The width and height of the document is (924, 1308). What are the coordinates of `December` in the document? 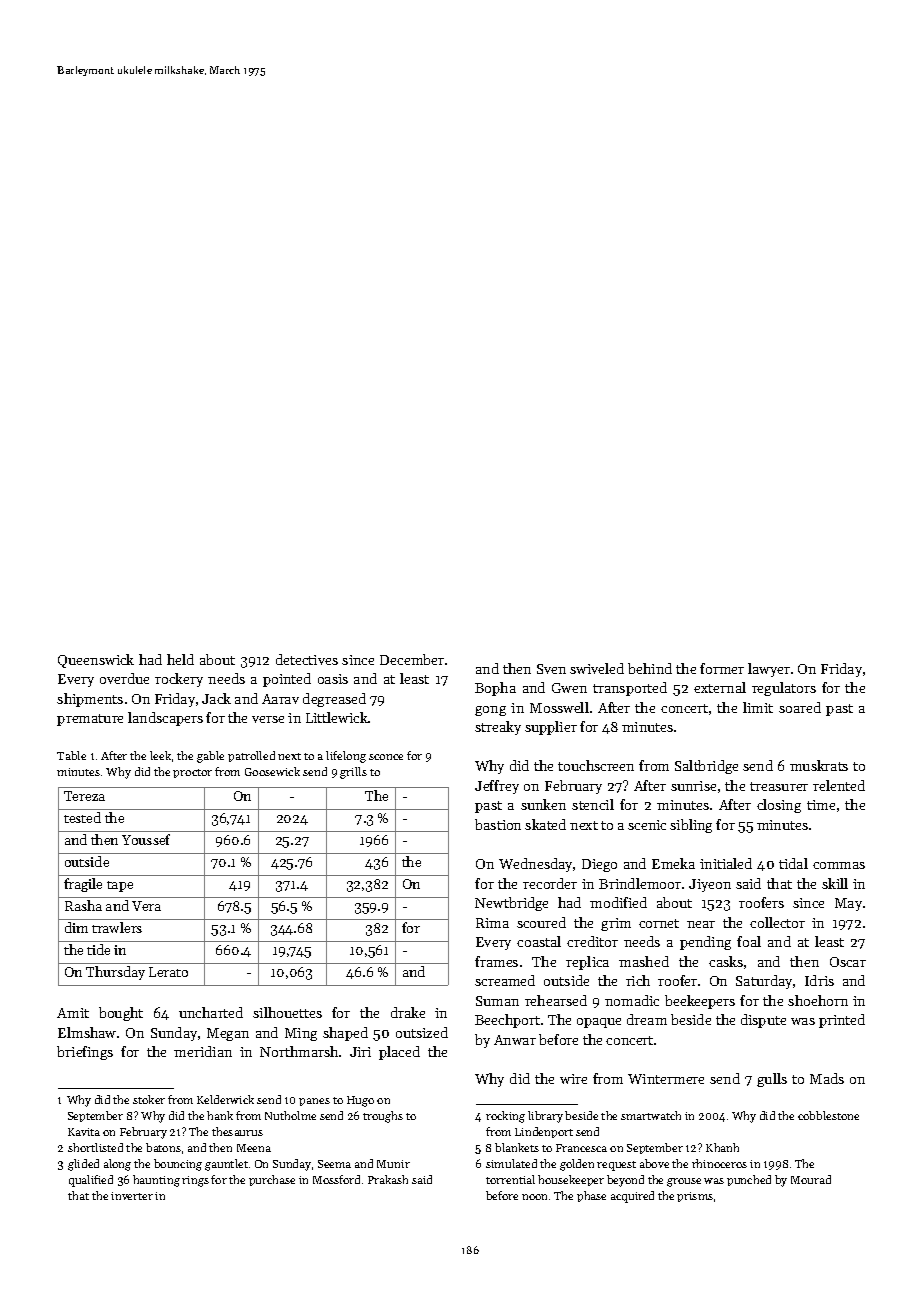 It's located at (412, 659).
